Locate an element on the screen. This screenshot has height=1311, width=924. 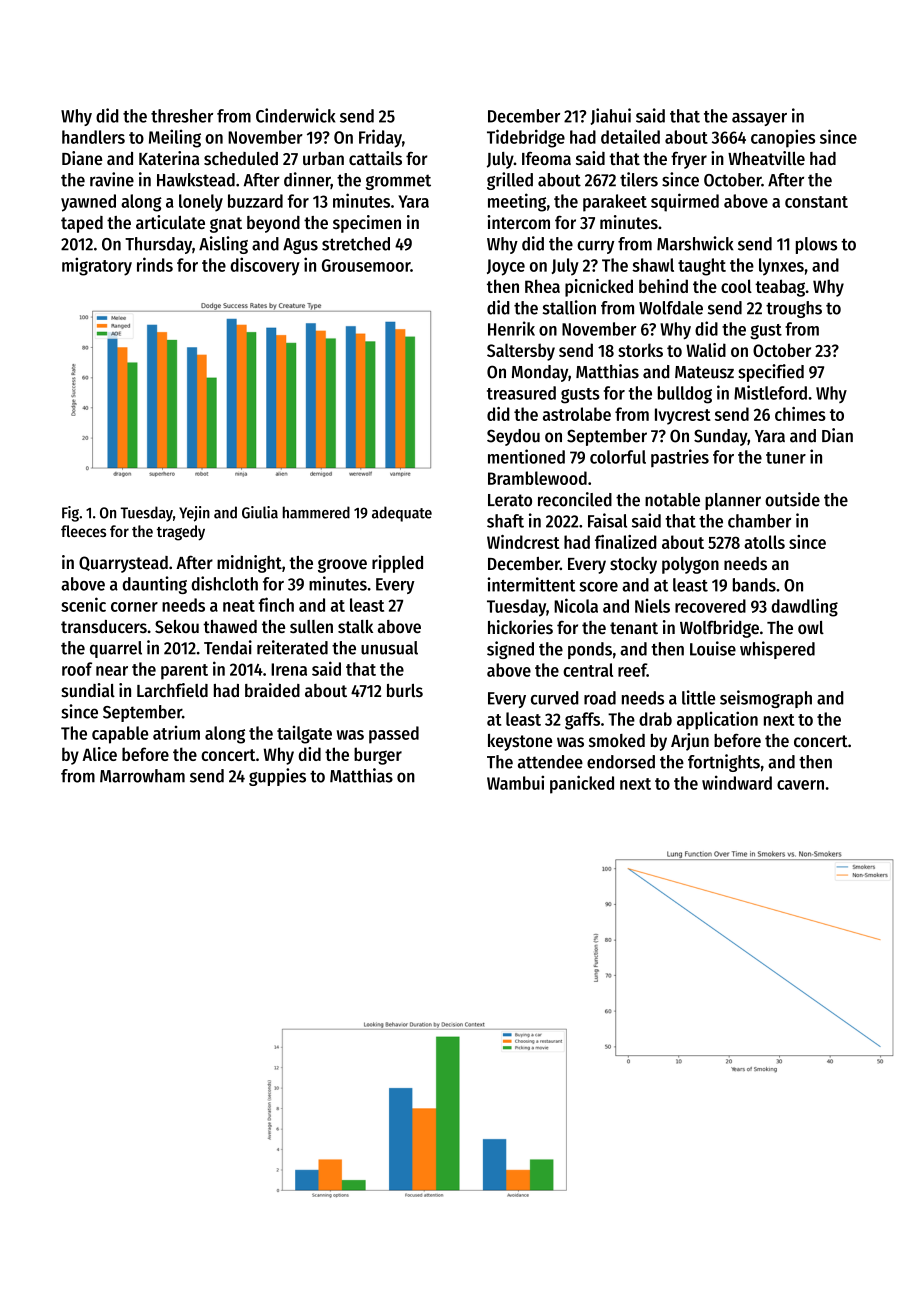
Irena is located at coordinates (289, 669).
